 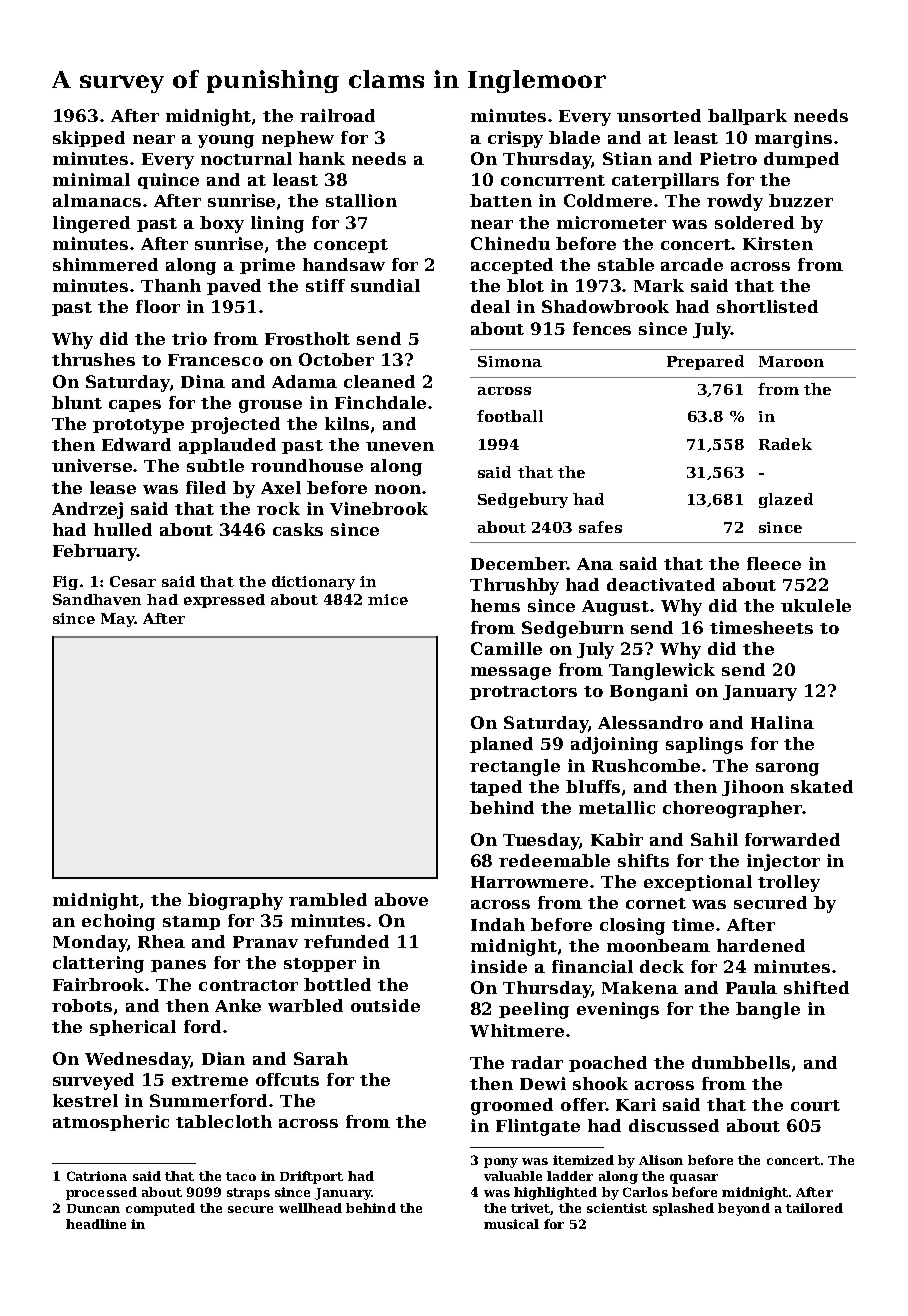 I want to click on Prepared, so click(x=705, y=362).
